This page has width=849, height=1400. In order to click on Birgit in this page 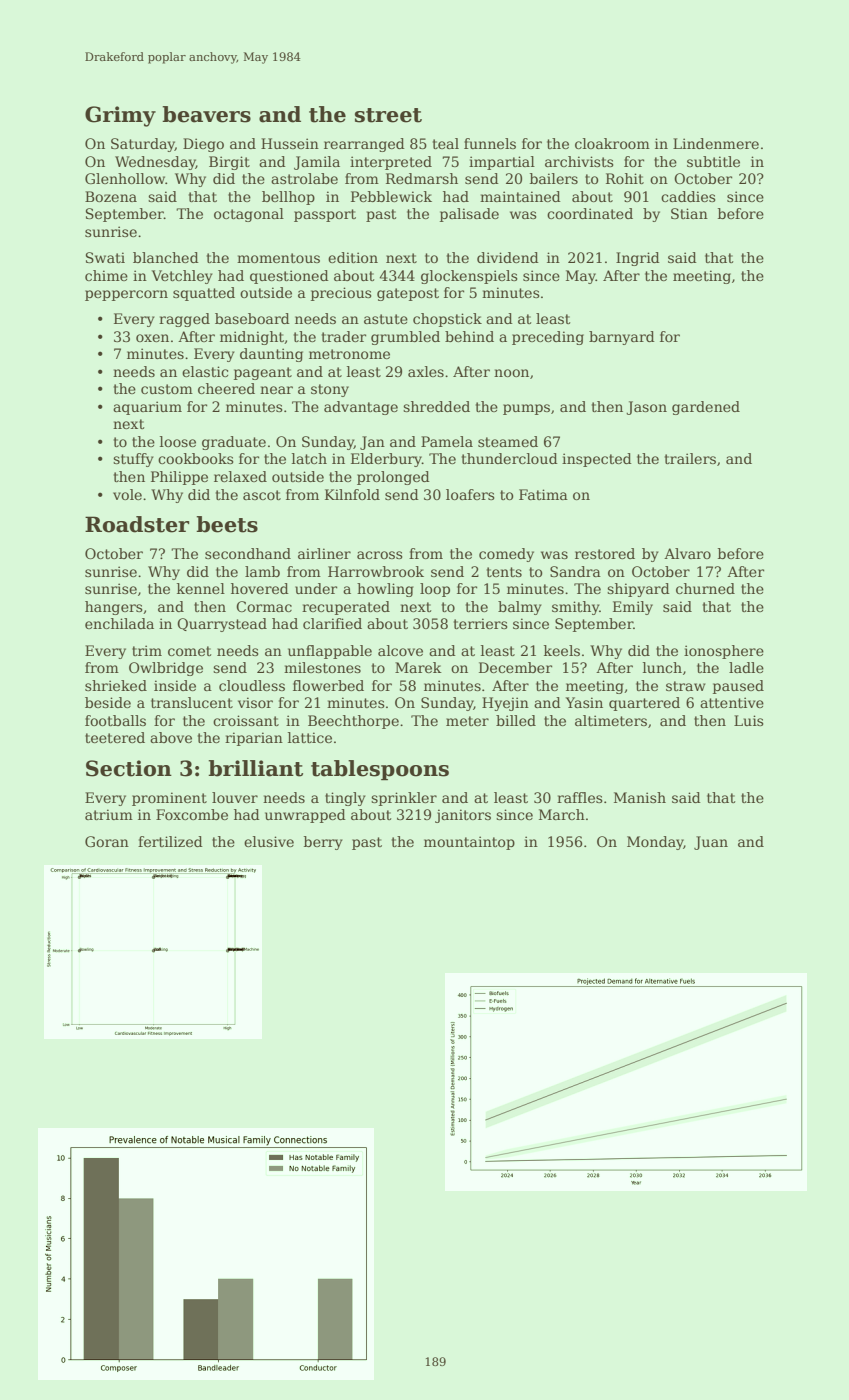, I will do `click(229, 163)`.
